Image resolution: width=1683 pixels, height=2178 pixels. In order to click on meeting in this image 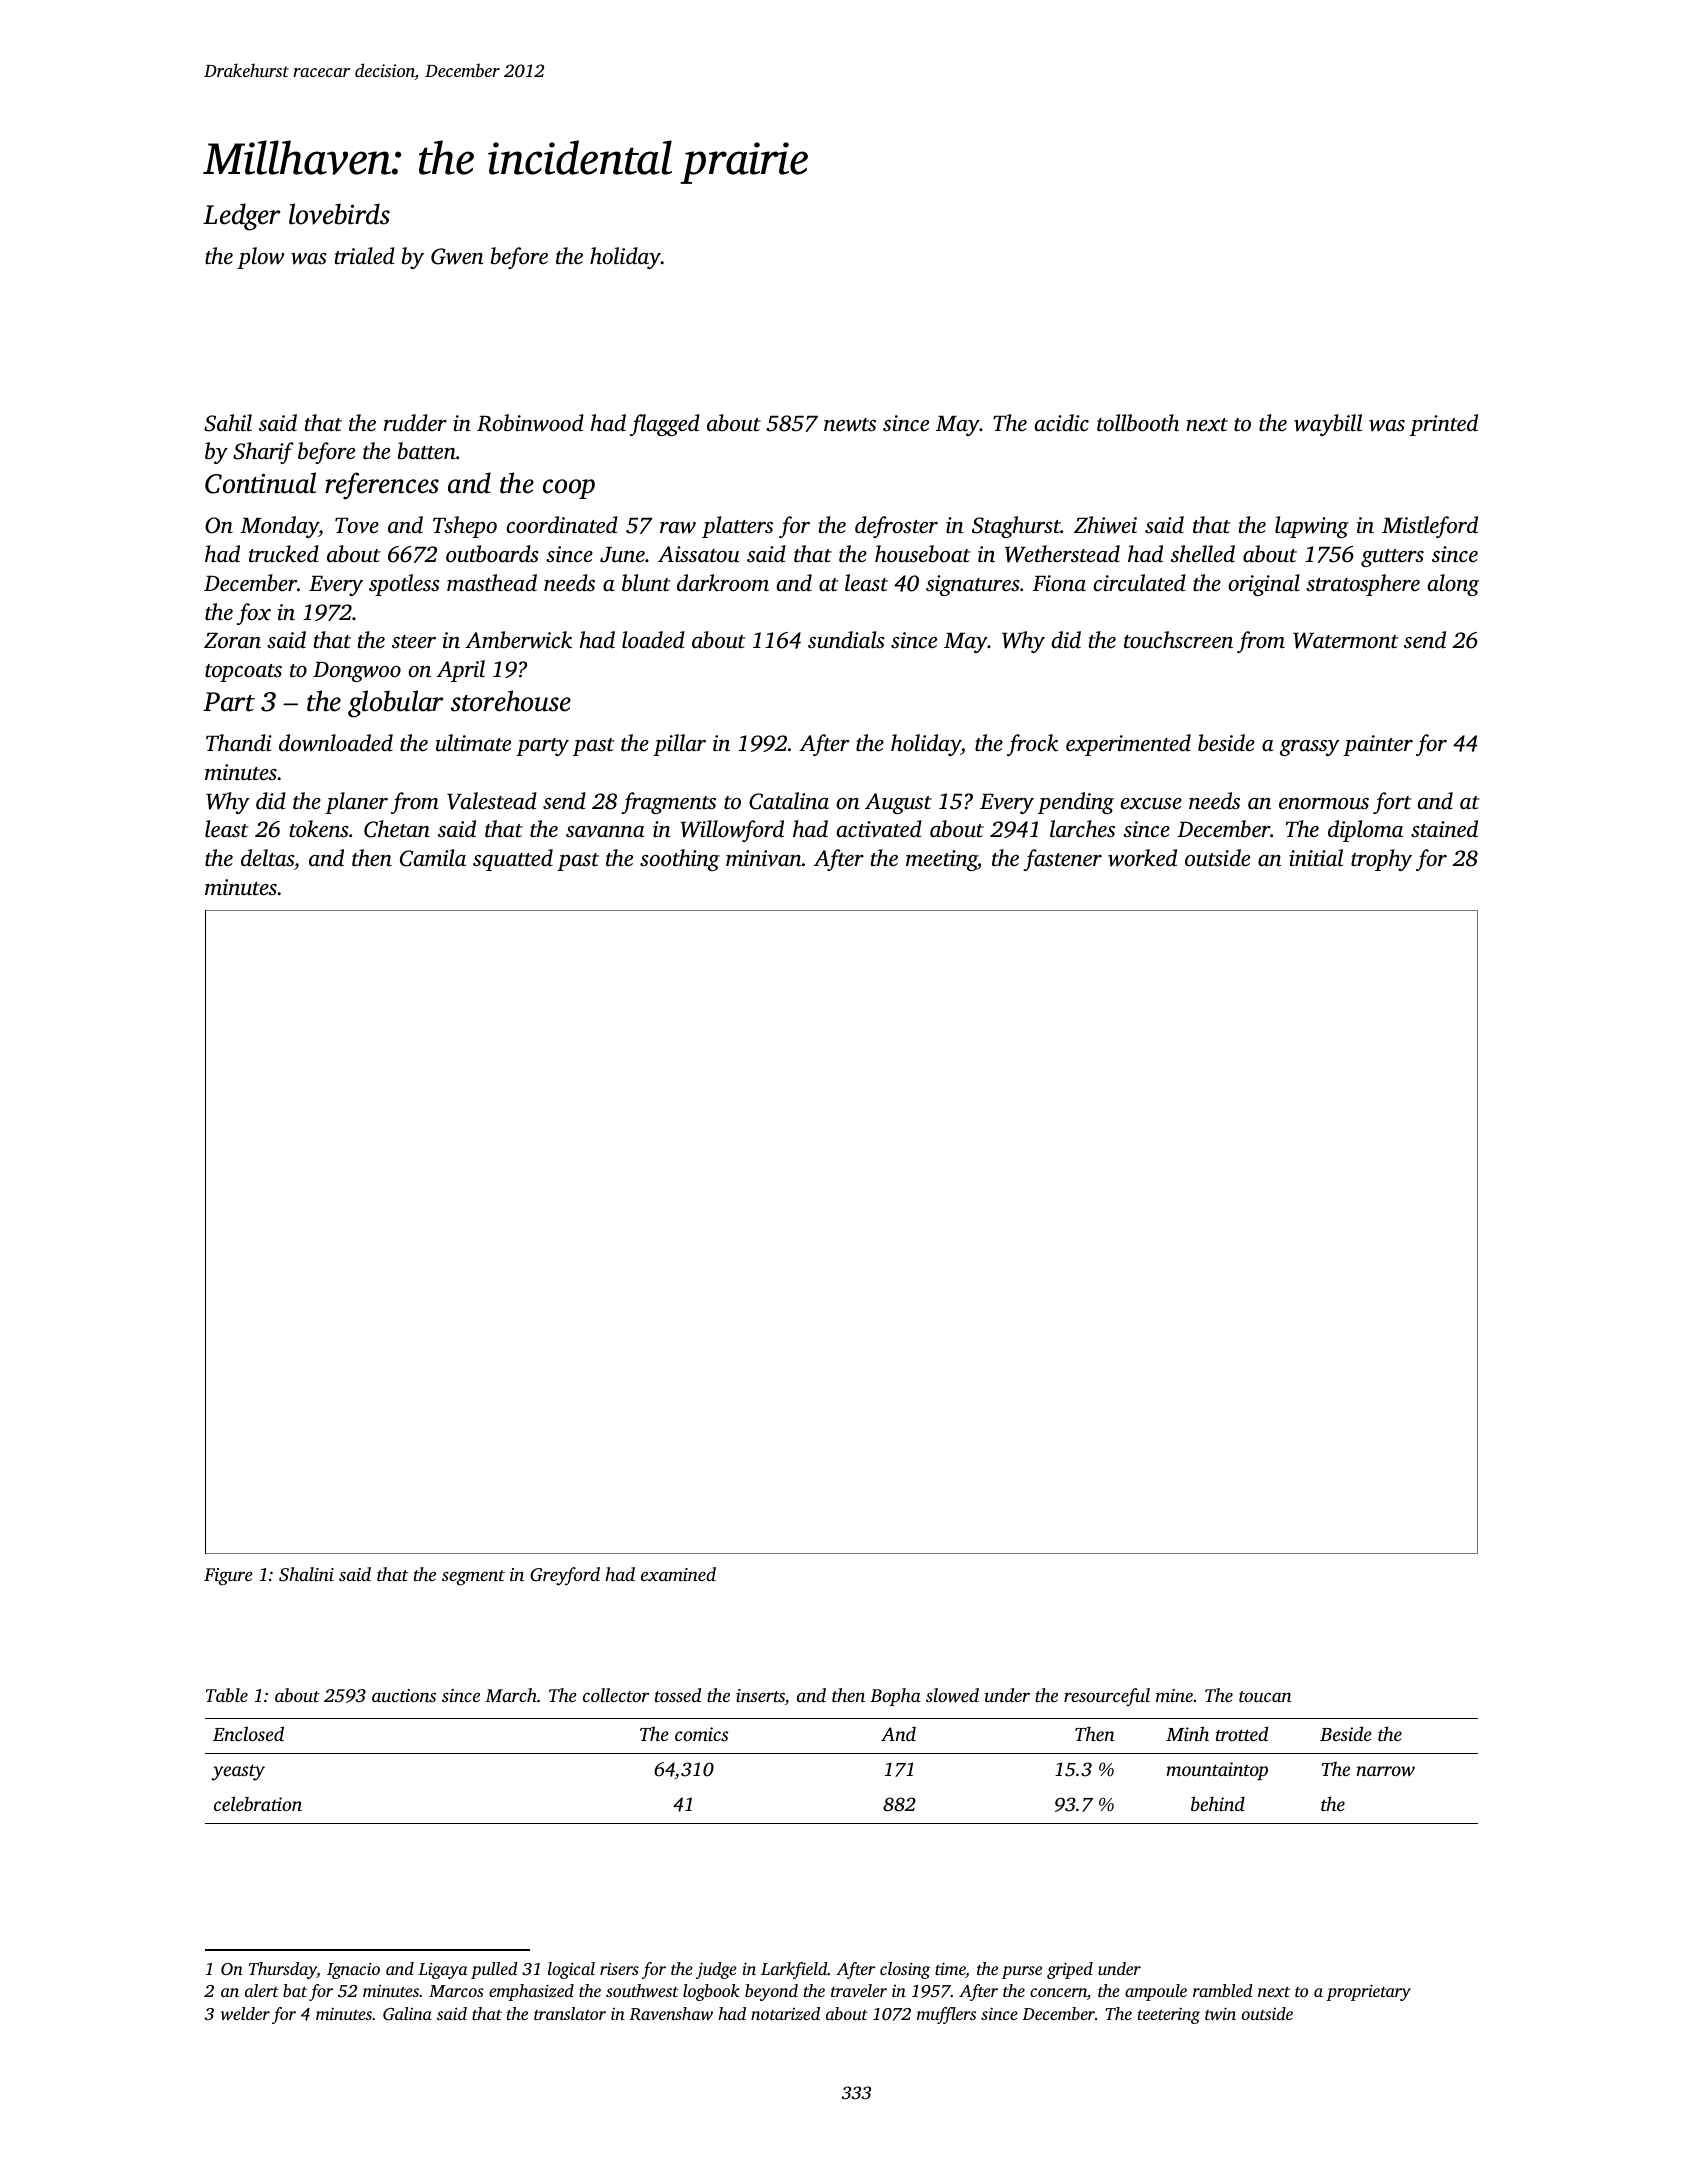, I will do `click(941, 860)`.
